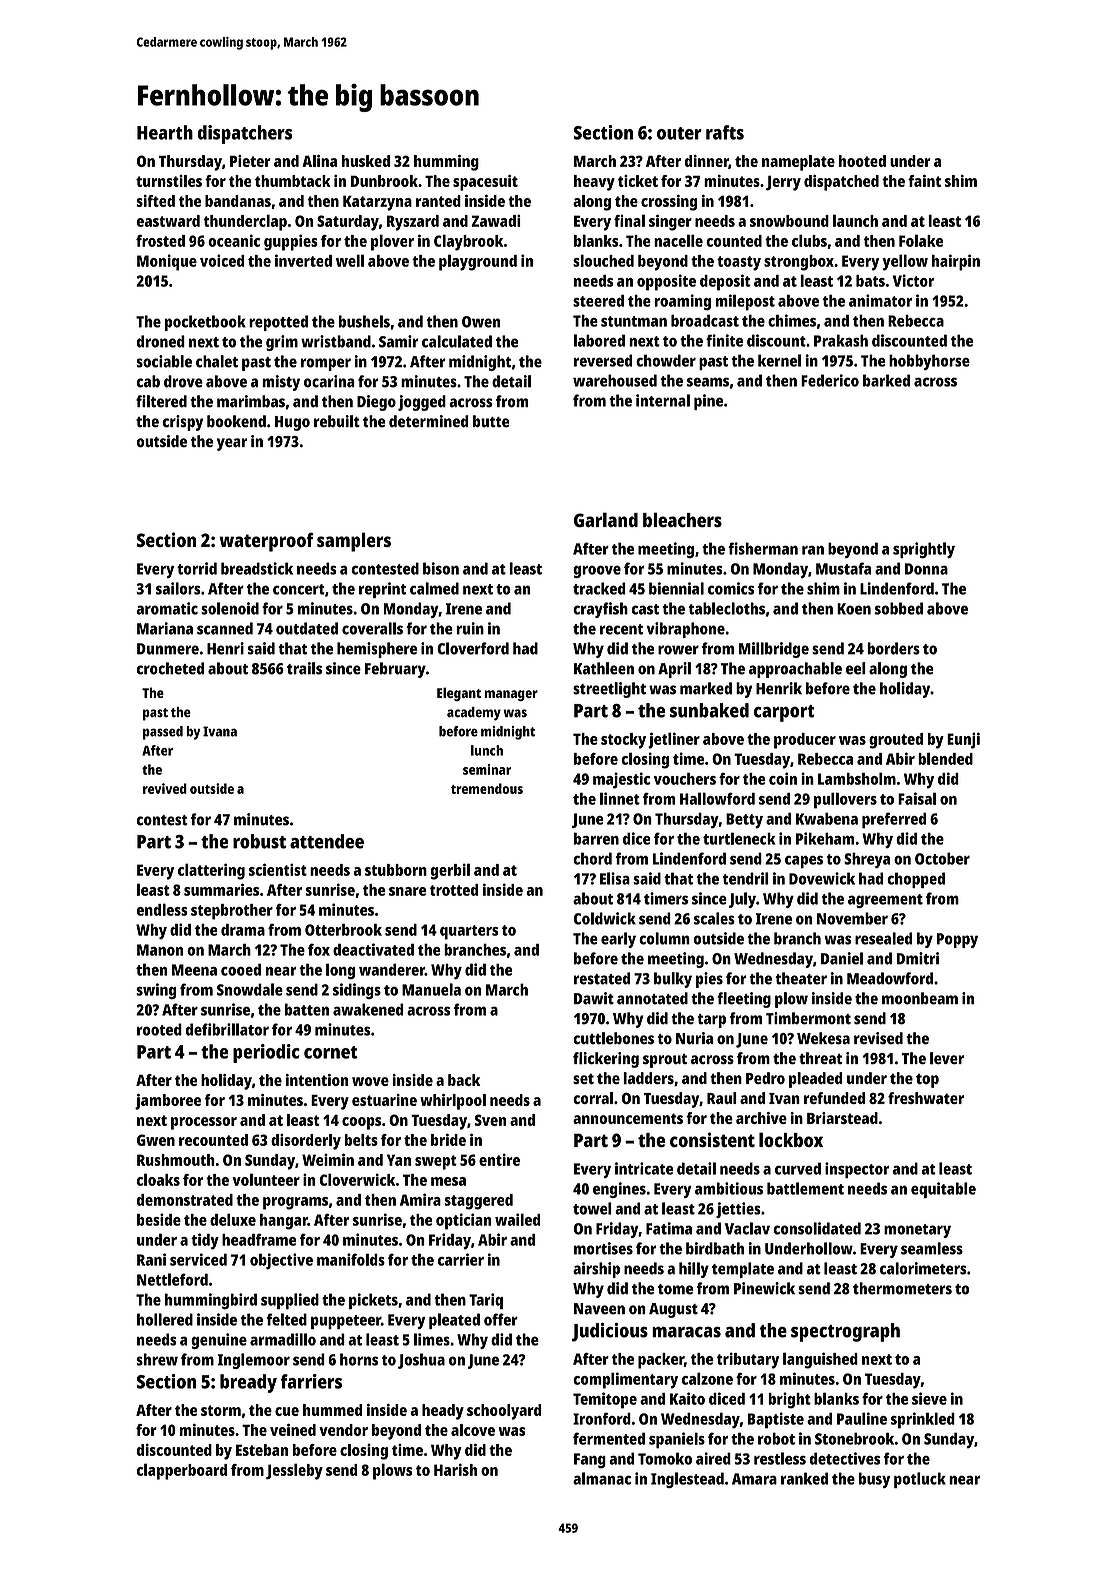 The height and width of the image is (1579, 1117). I want to click on Harish, so click(455, 1469).
